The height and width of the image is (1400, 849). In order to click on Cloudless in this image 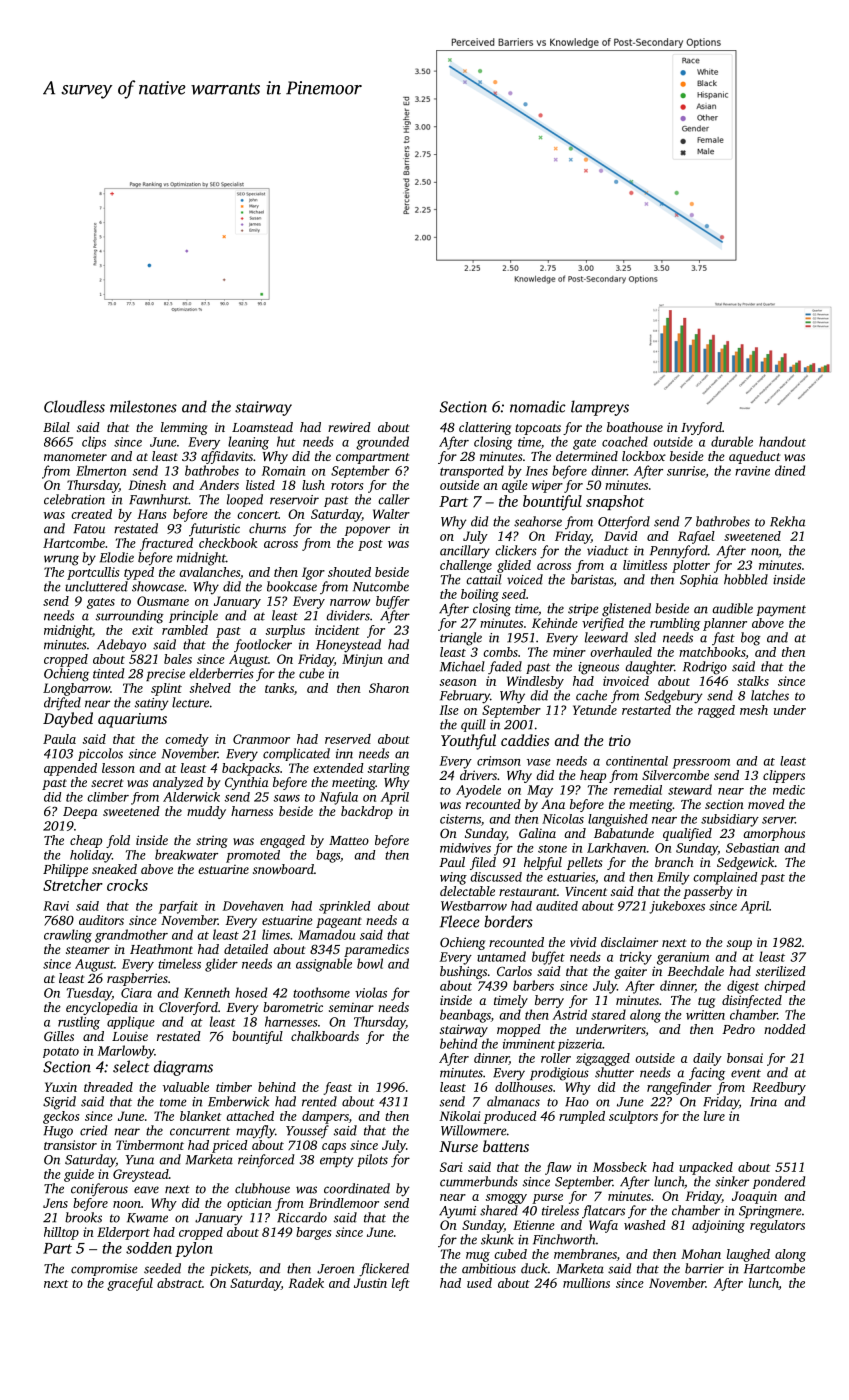, I will do `click(74, 406)`.
